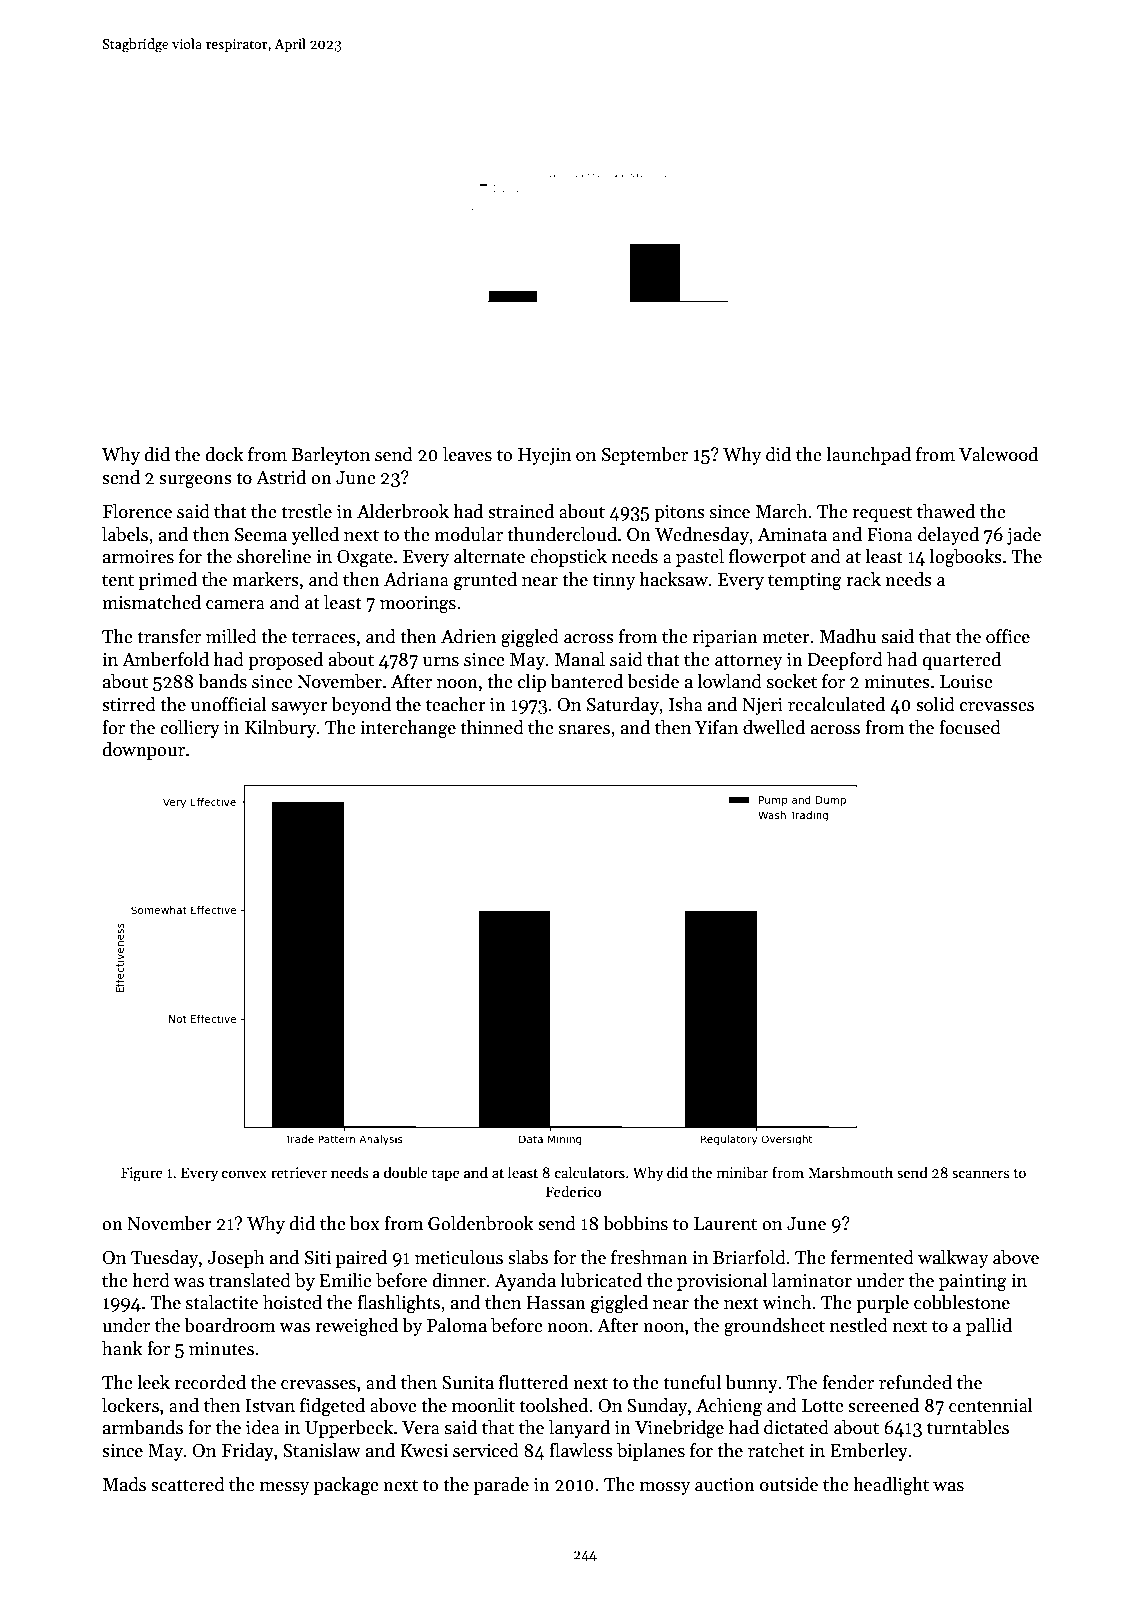 The width and height of the screenshot is (1147, 1623). What do you see at coordinates (459, 1280) in the screenshot?
I see `dinner` at bounding box center [459, 1280].
